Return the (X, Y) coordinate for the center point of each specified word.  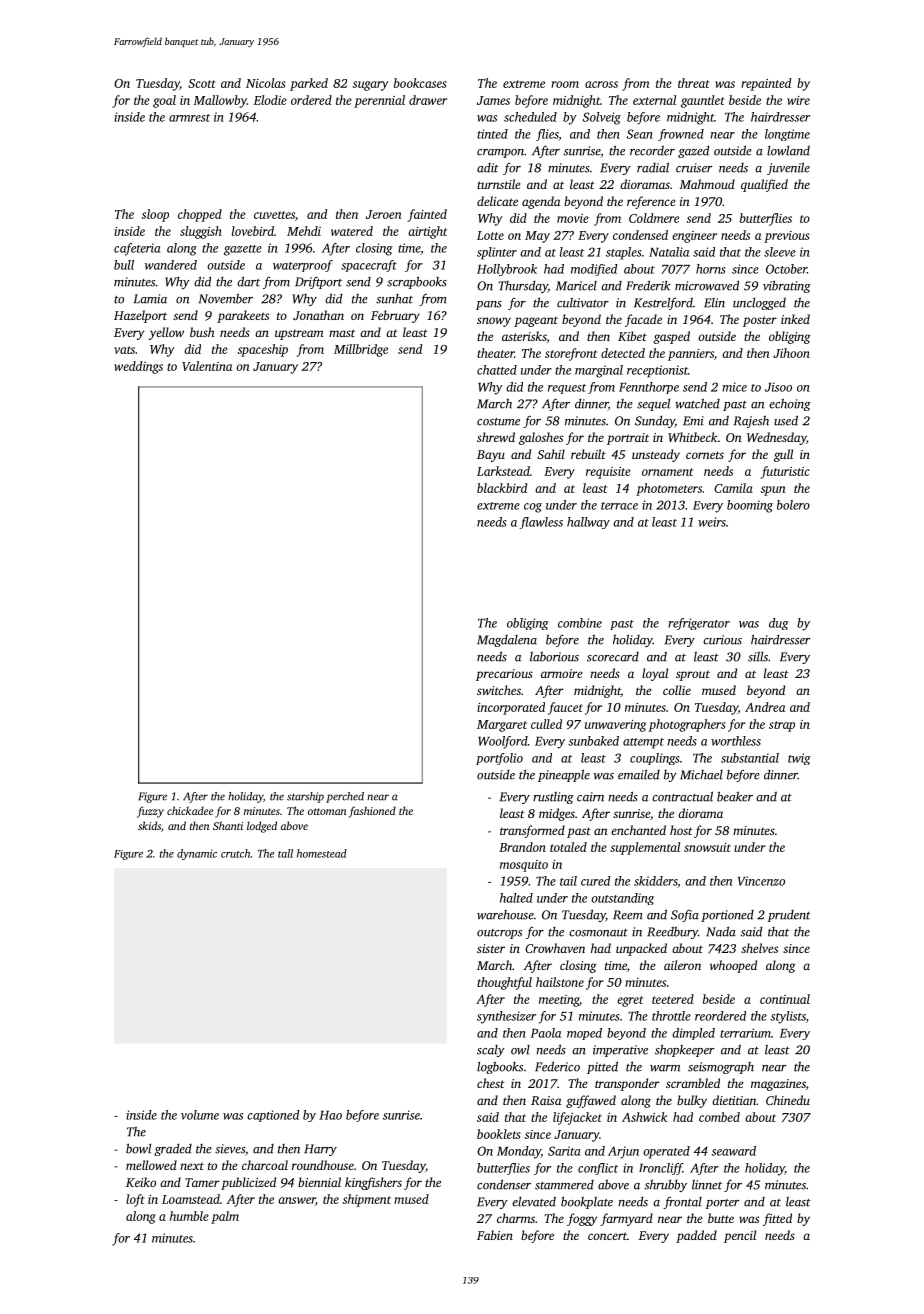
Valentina (207, 366)
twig (799, 759)
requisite (608, 473)
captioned (273, 1116)
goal (164, 101)
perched (345, 797)
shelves (759, 948)
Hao (330, 1115)
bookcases (420, 83)
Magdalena (507, 641)
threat (693, 83)
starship (305, 797)
